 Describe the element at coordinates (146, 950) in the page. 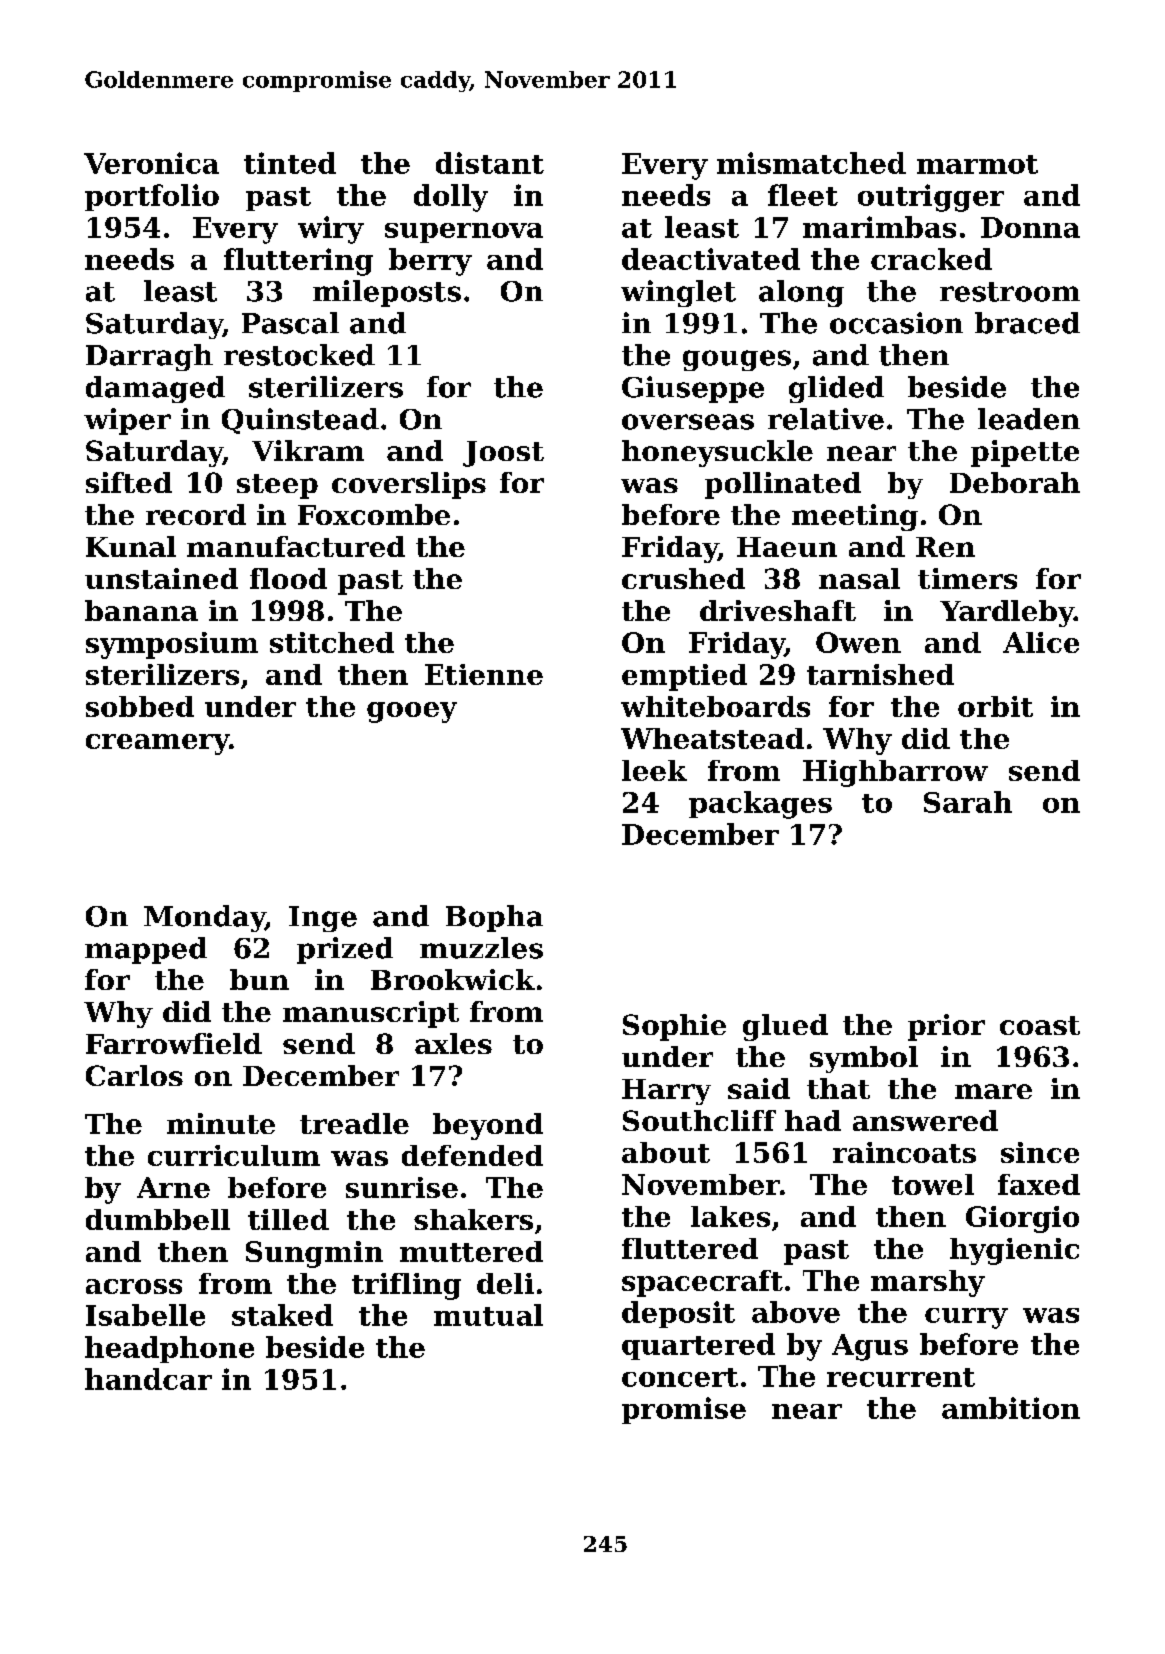

I see `mapped` at that location.
